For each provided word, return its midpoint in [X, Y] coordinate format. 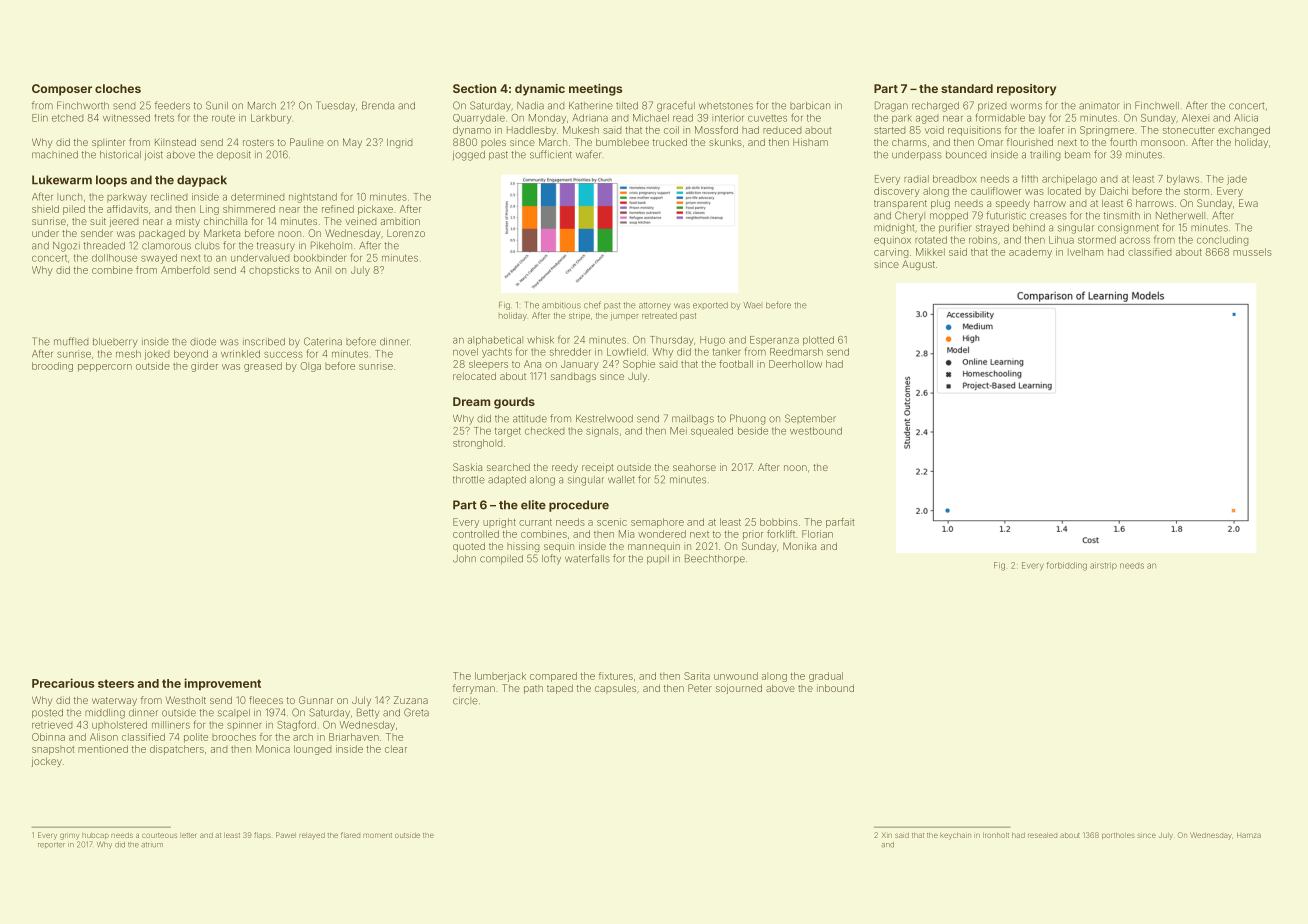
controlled [476, 534]
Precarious [63, 683]
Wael [752, 305]
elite [533, 505]
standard [967, 88]
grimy [69, 836]
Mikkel [930, 252]
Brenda [378, 105]
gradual [826, 677]
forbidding [1067, 566]
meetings [595, 90]
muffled [71, 341]
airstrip [1103, 566]
